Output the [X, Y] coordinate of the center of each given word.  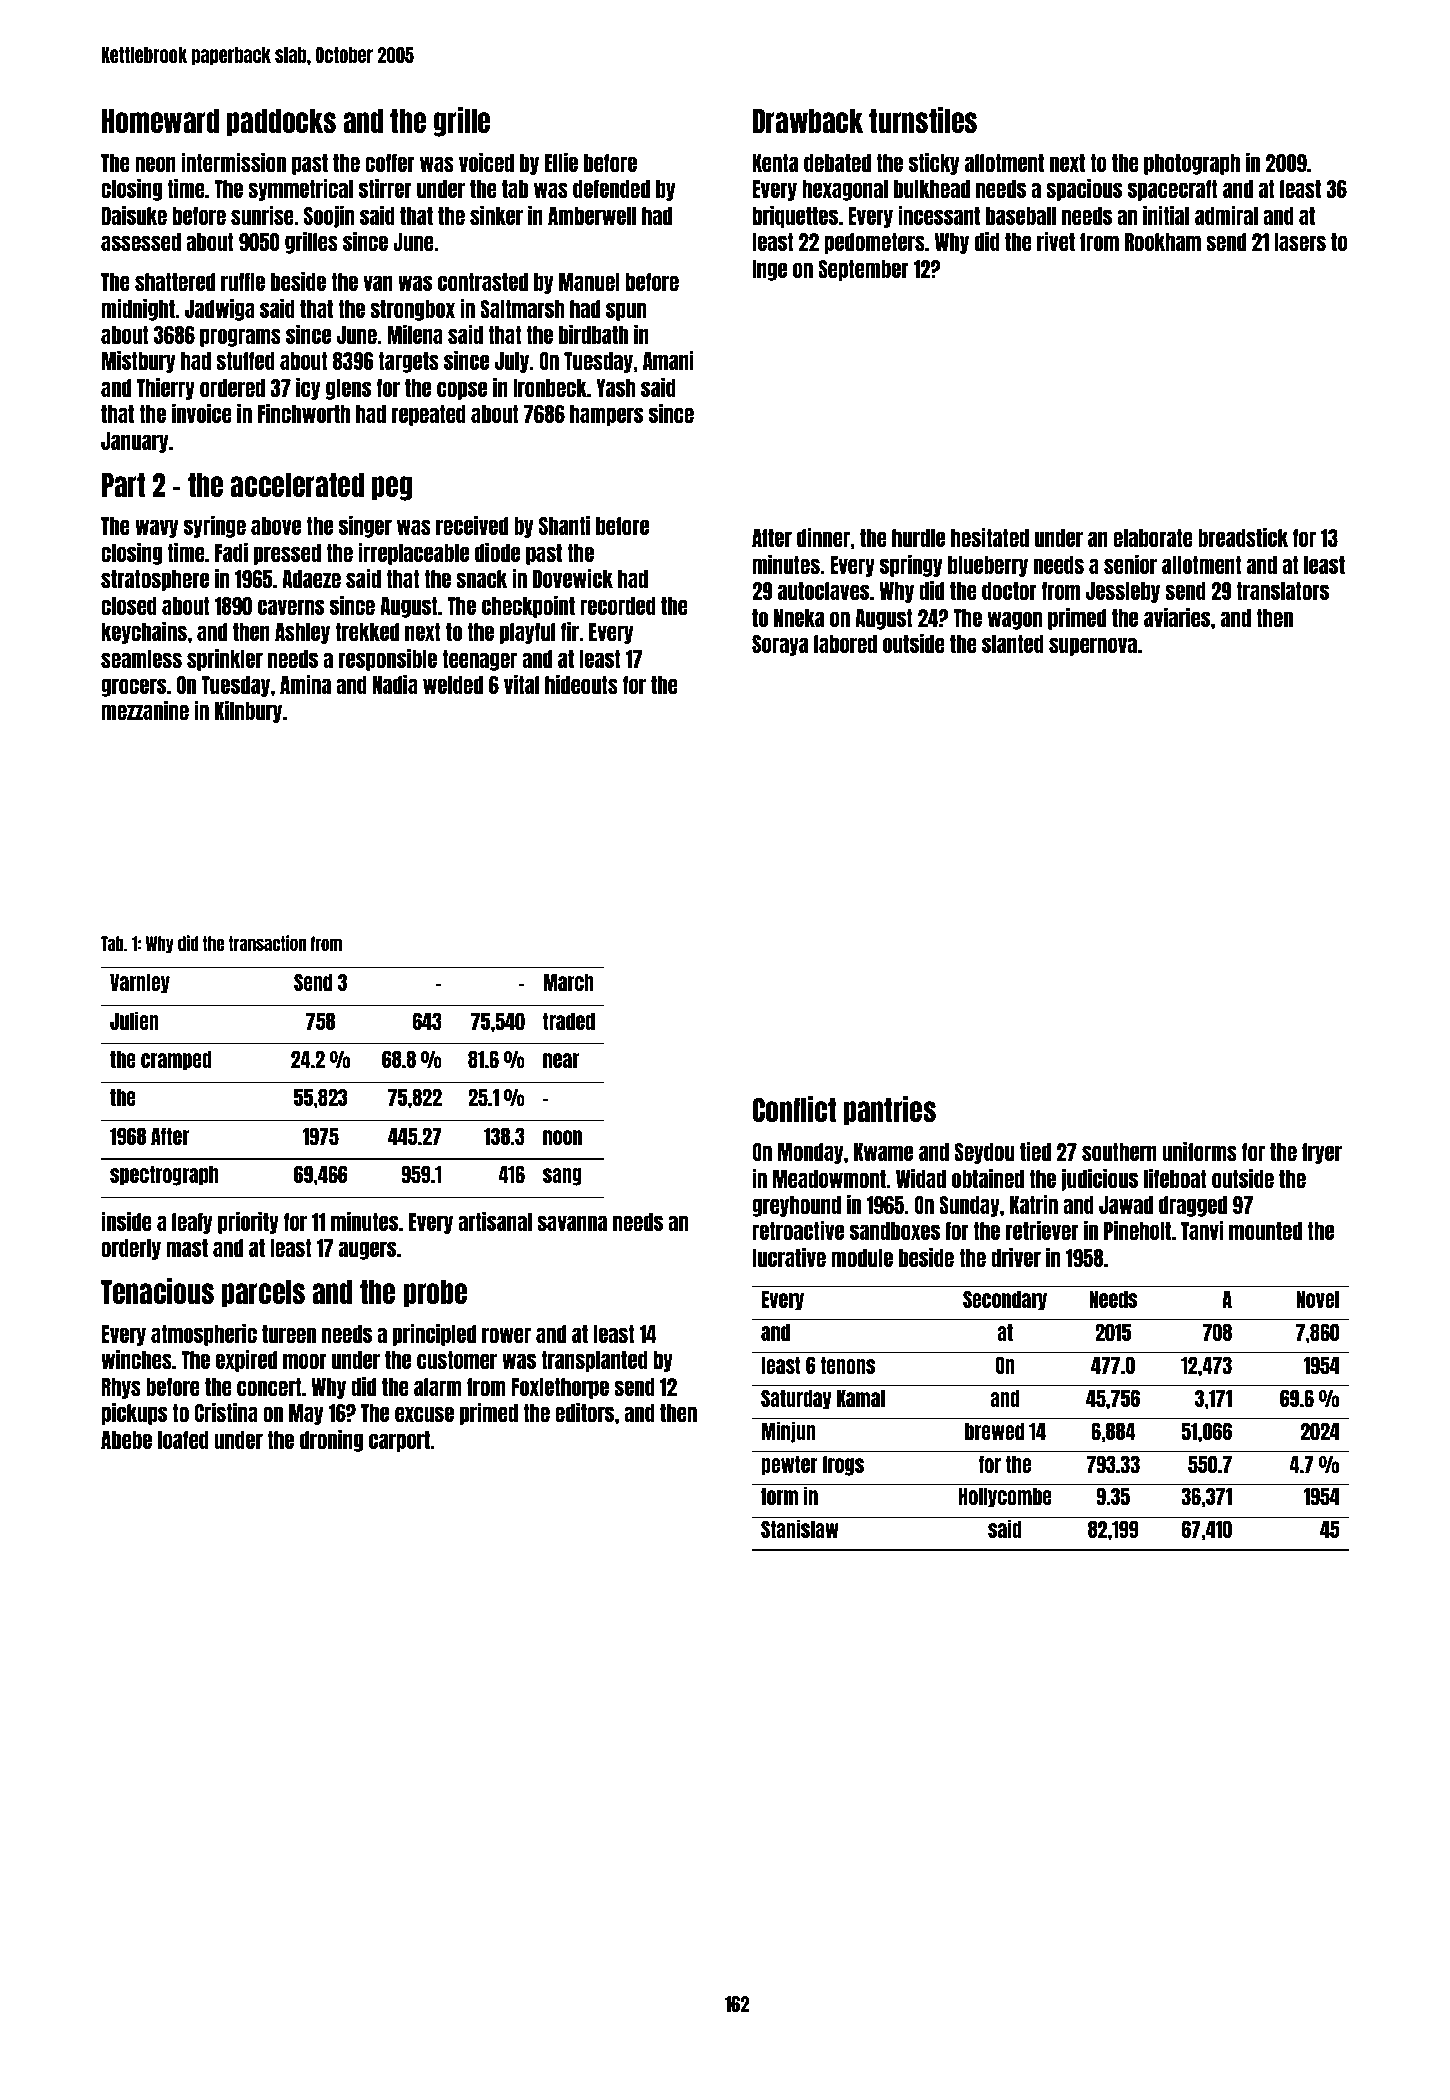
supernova [1093, 646]
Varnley [140, 984]
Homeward [160, 121]
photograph [1192, 164]
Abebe [126, 1440]
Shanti [564, 525]
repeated [429, 415]
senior [1130, 564]
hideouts [581, 684]
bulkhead [932, 189]
